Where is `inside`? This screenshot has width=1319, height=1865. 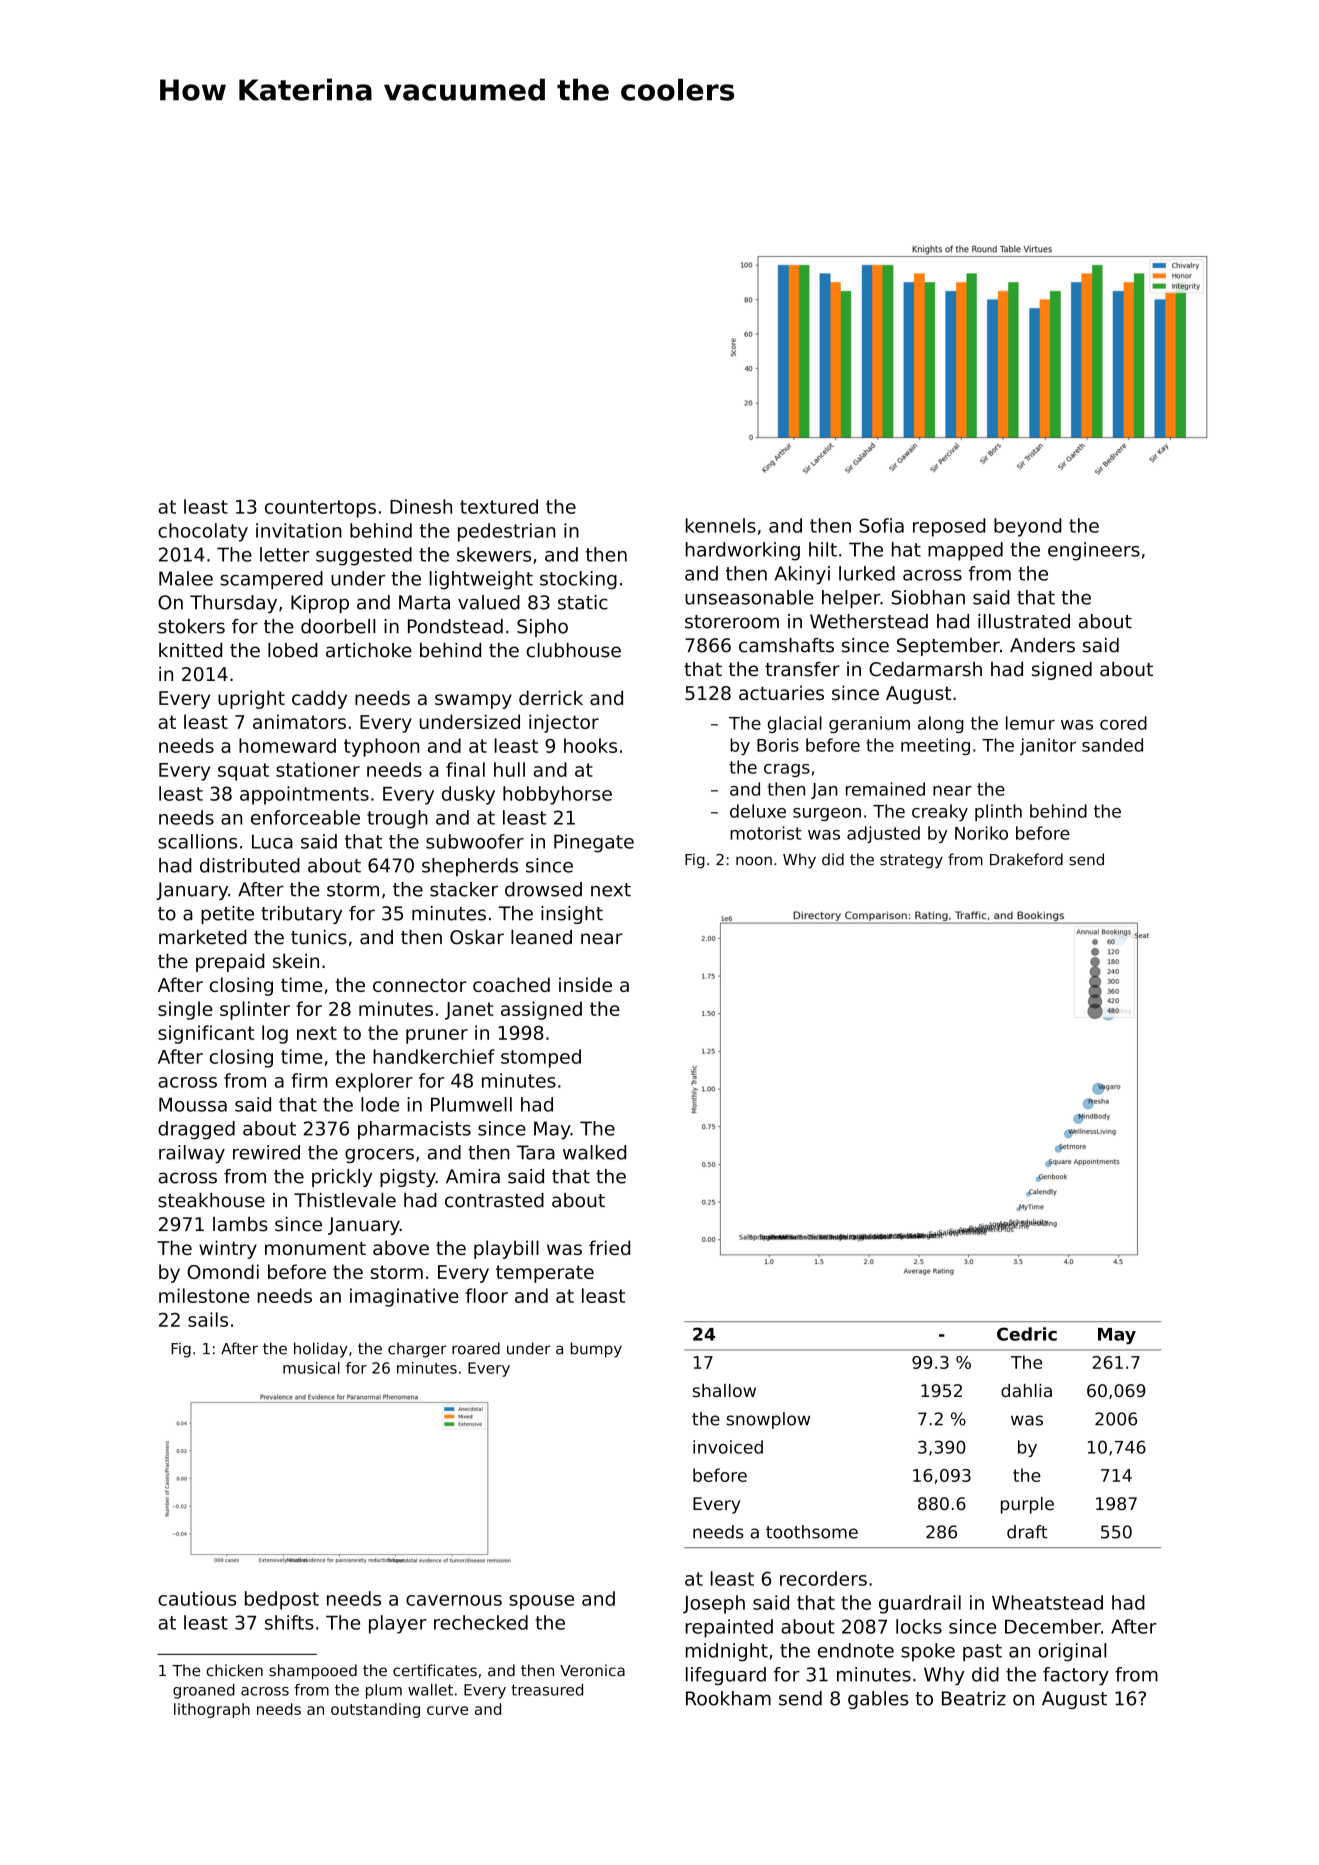 inside is located at coordinates (585, 984).
